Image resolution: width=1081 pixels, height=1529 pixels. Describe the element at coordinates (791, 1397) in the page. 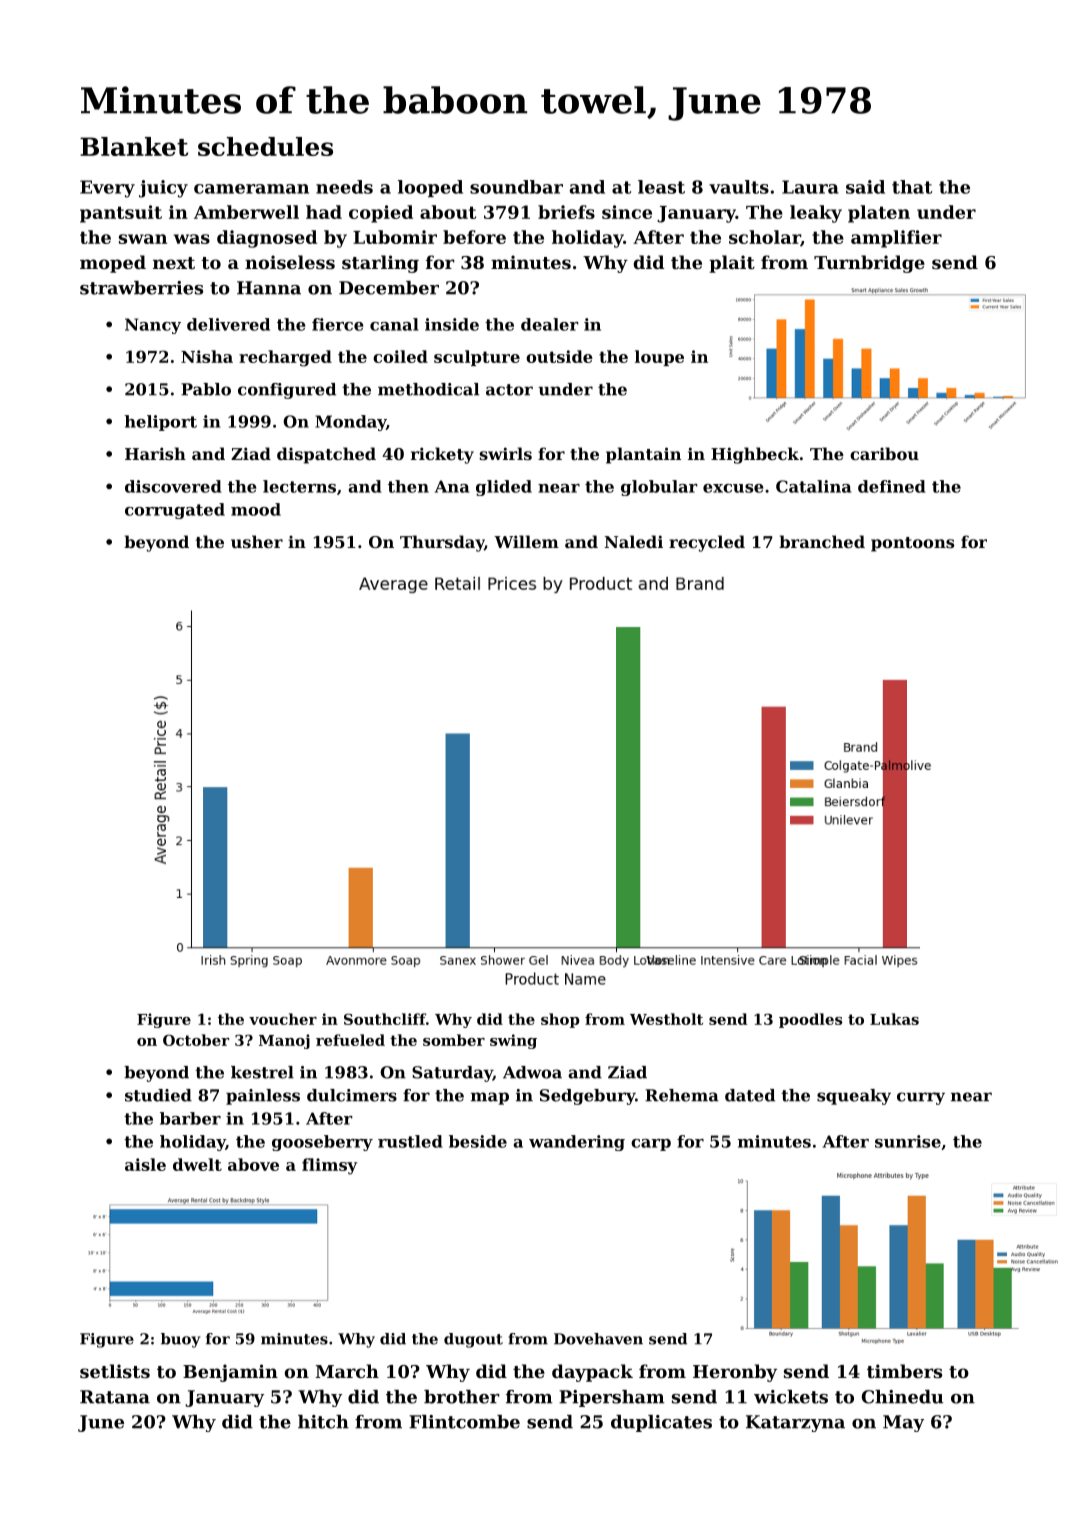

I see `wickets` at that location.
